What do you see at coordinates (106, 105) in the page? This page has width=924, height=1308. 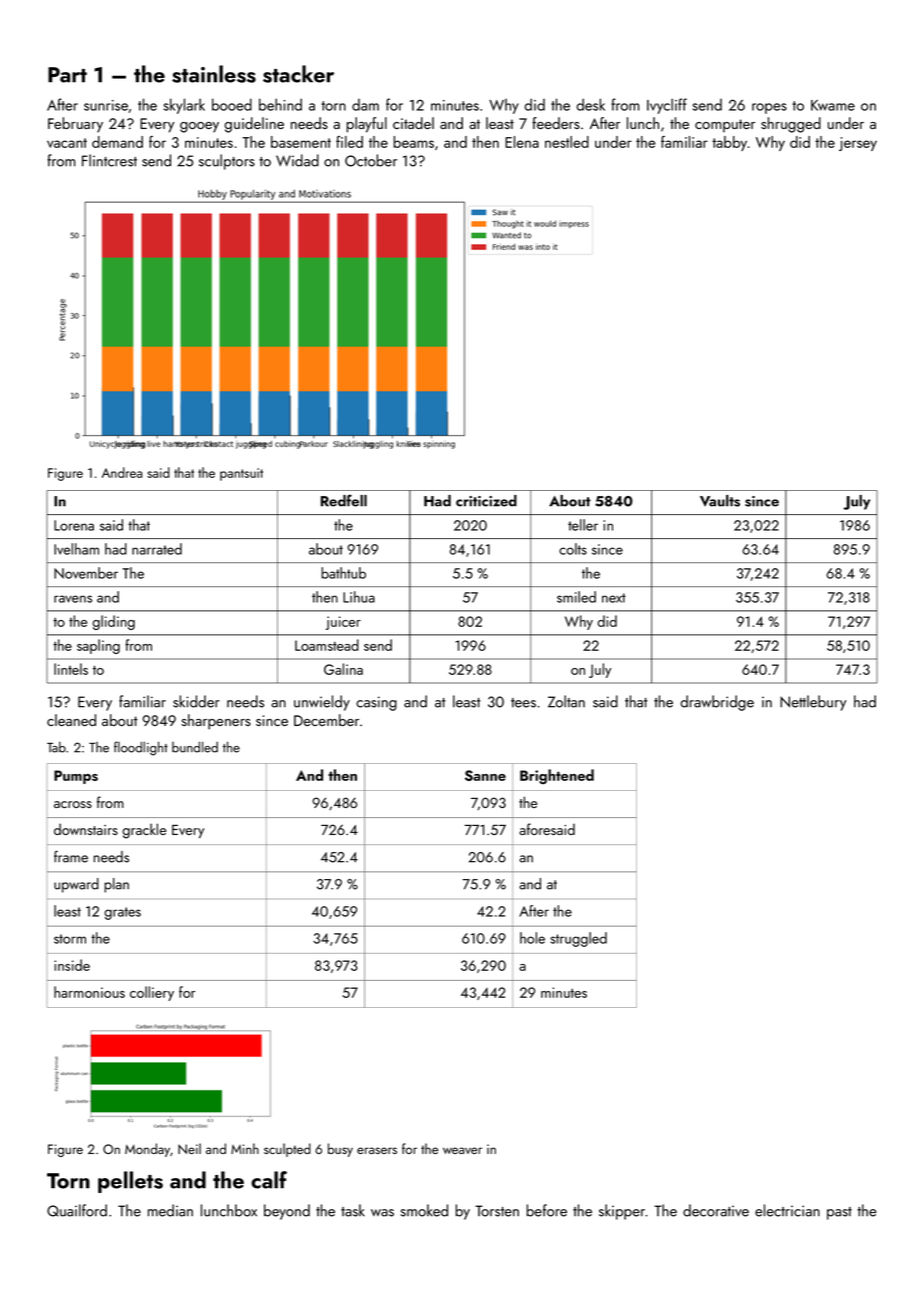 I see `sunrise` at bounding box center [106, 105].
